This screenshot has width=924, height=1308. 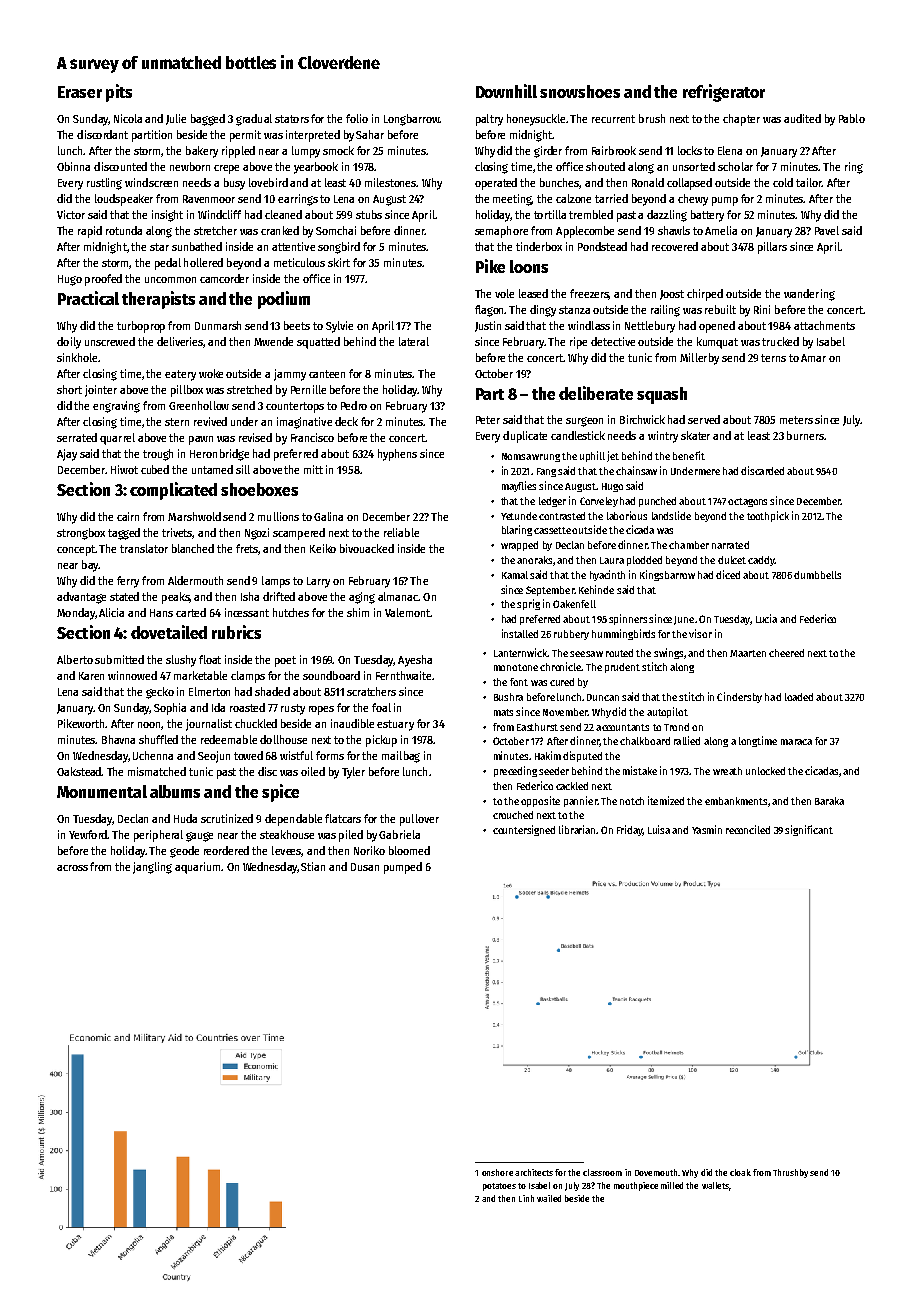 What do you see at coordinates (689, 545) in the screenshot?
I see `chamber` at bounding box center [689, 545].
